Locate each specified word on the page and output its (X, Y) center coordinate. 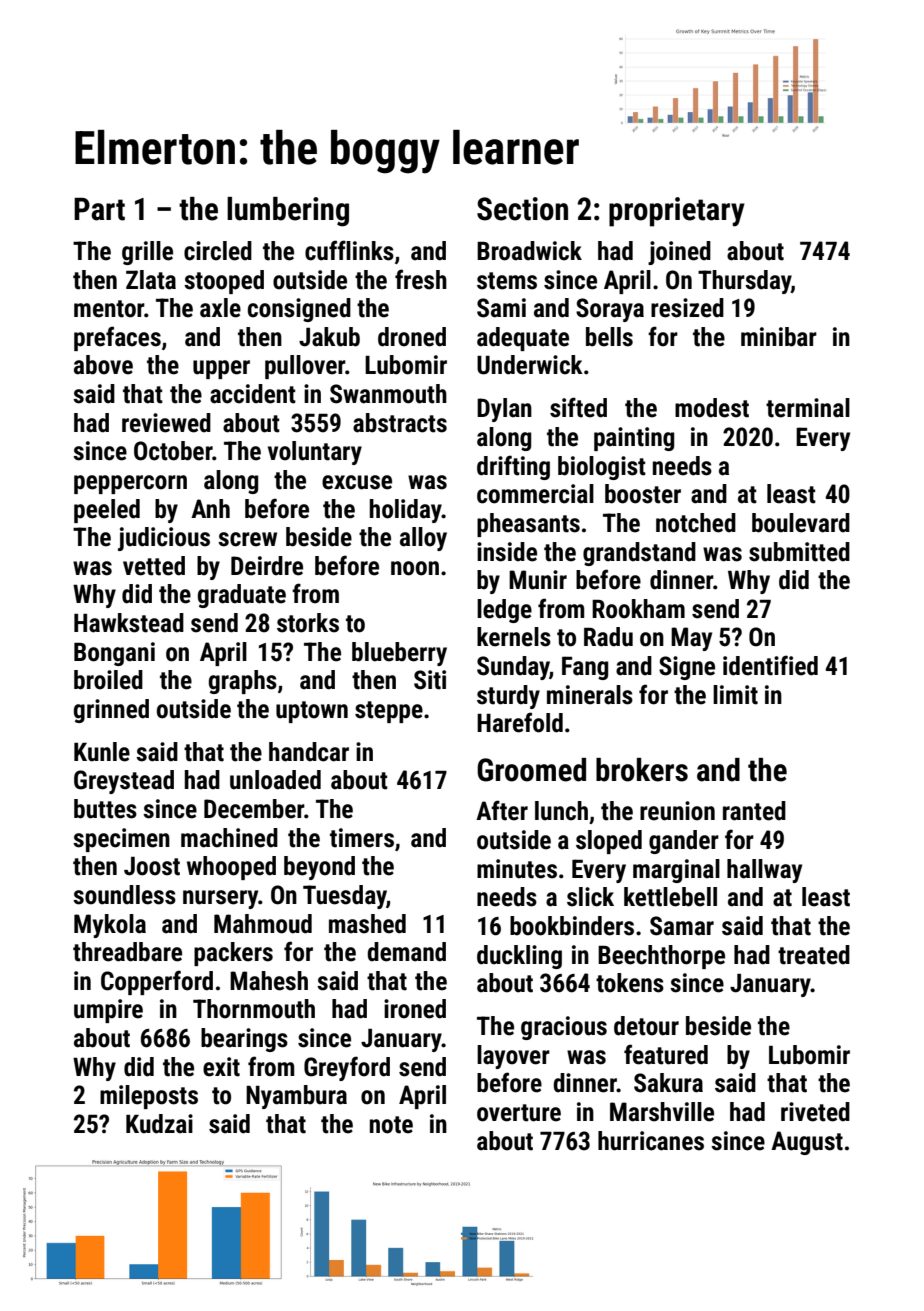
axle (220, 308)
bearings (244, 1040)
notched (696, 523)
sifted (578, 407)
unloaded (275, 780)
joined (679, 253)
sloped (609, 842)
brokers (642, 770)
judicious (164, 539)
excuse (357, 482)
